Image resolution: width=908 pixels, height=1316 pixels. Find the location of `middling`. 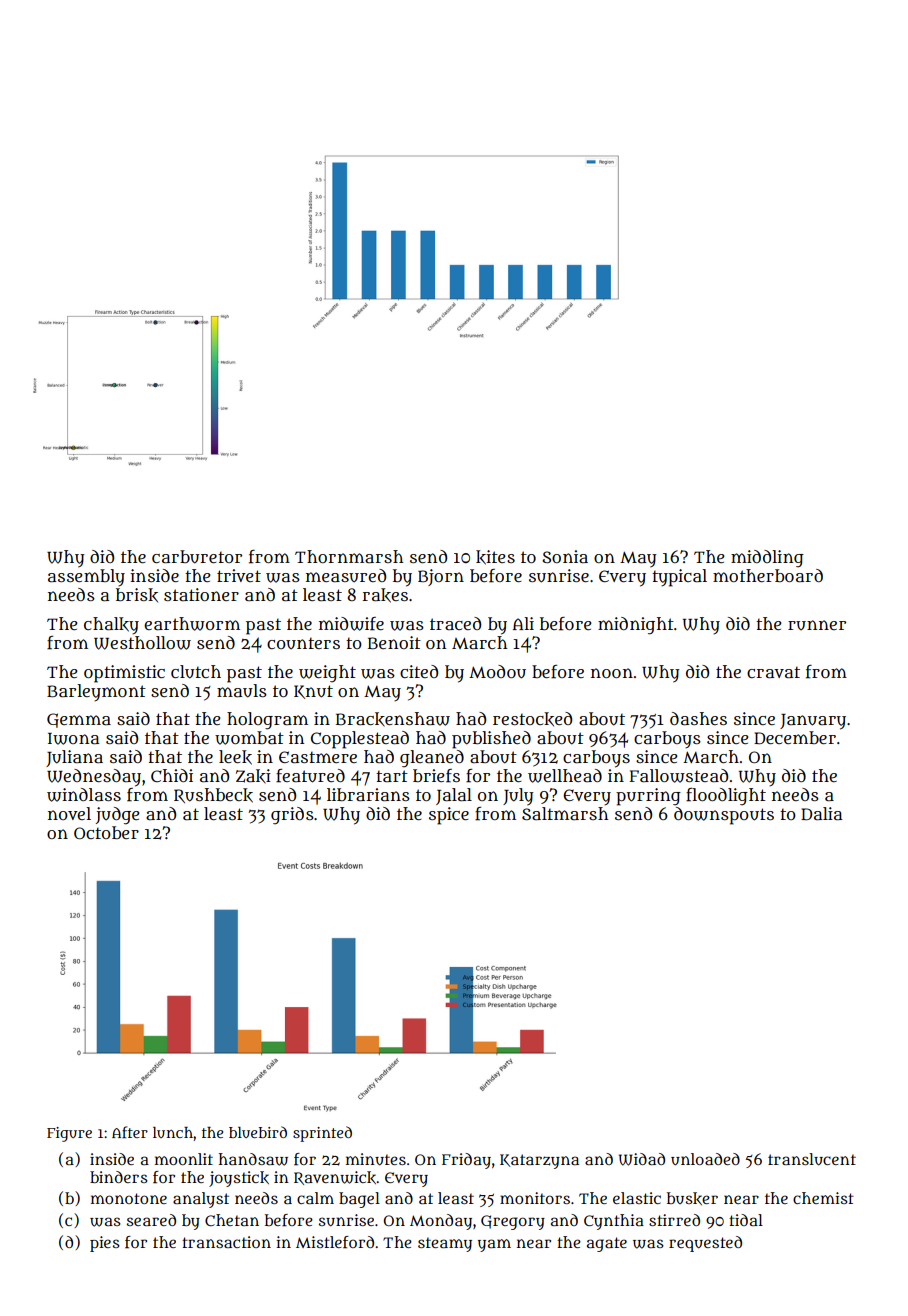

middling is located at coordinates (767, 559).
